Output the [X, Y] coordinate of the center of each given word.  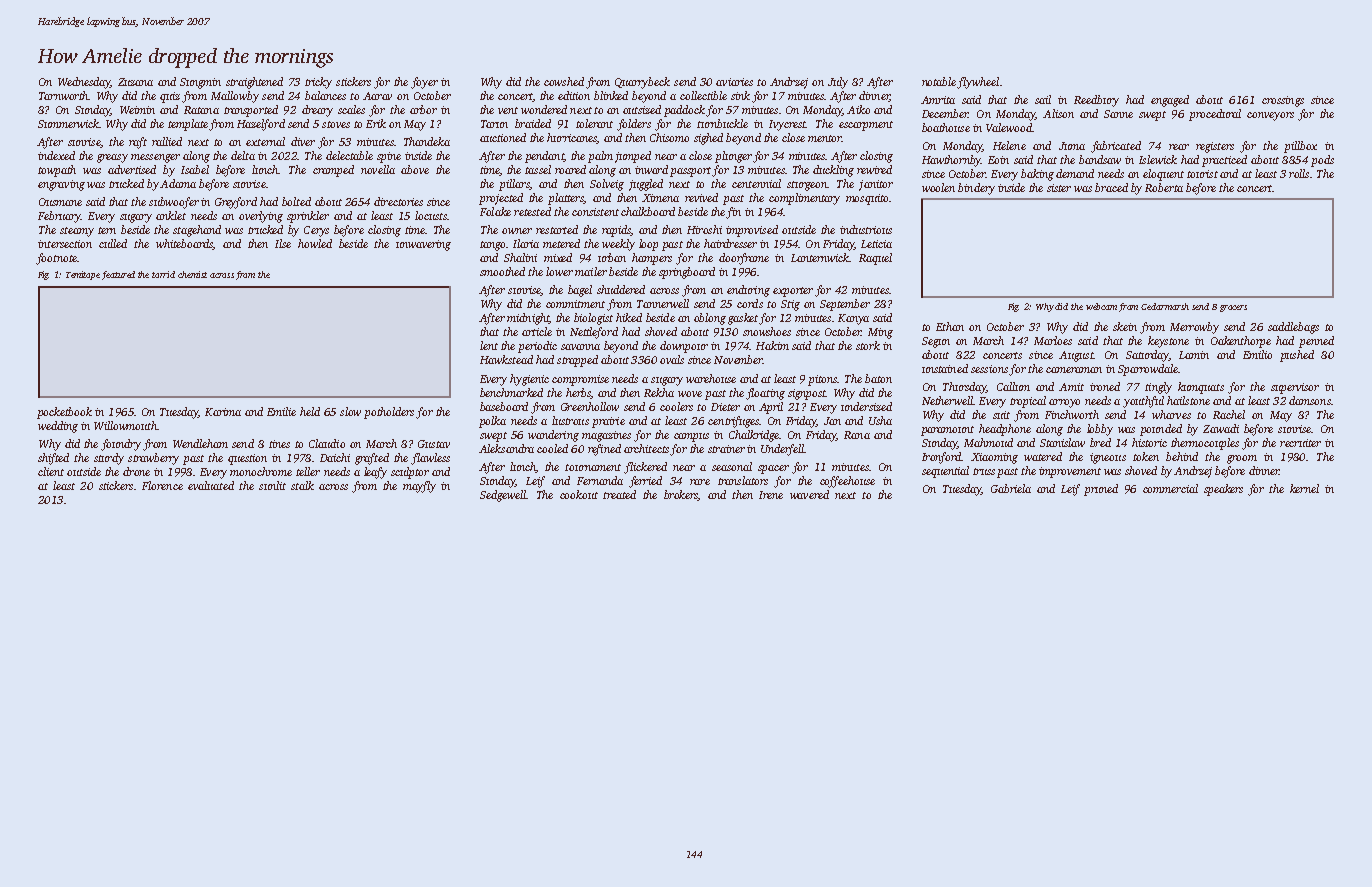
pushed [1297, 356]
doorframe [744, 259]
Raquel [875, 259]
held [310, 411]
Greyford [236, 203]
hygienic [529, 380]
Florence [162, 485]
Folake [495, 211]
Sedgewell [503, 496]
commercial [1170, 488]
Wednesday [84, 83]
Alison [1058, 113]
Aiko [858, 109]
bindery [976, 189]
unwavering [423, 245]
